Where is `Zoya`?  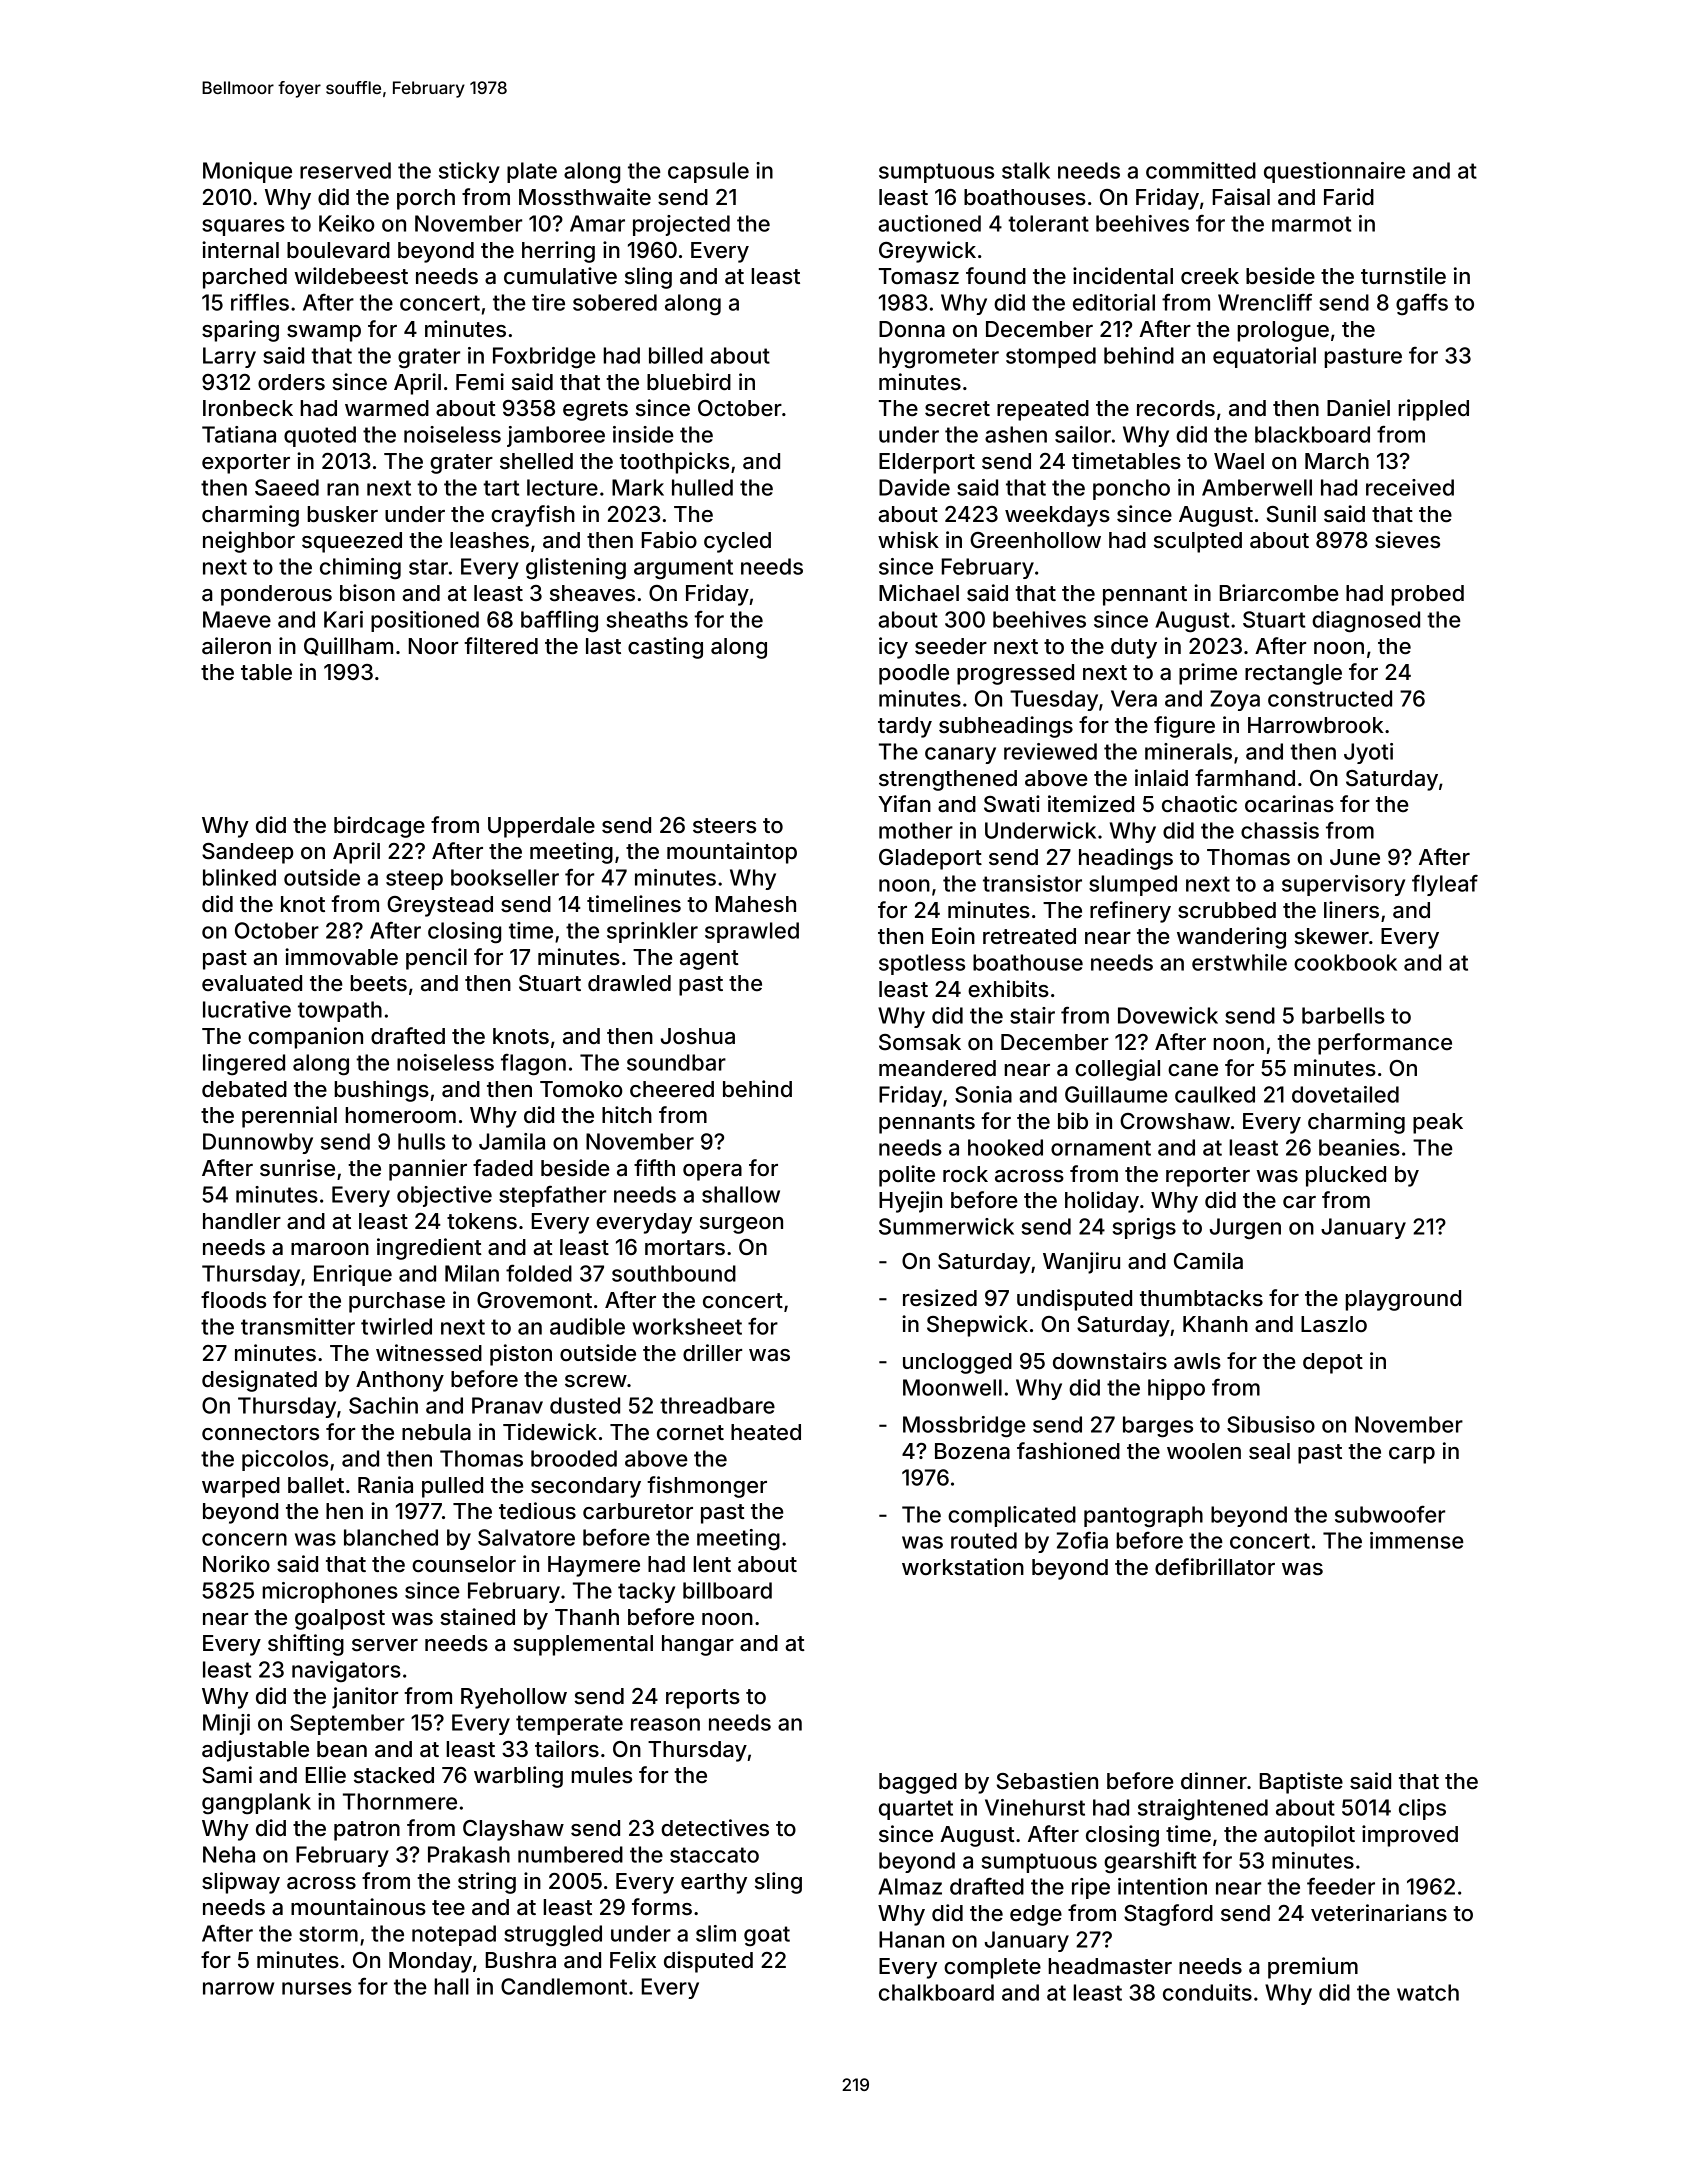
Zoya is located at coordinates (1235, 700).
